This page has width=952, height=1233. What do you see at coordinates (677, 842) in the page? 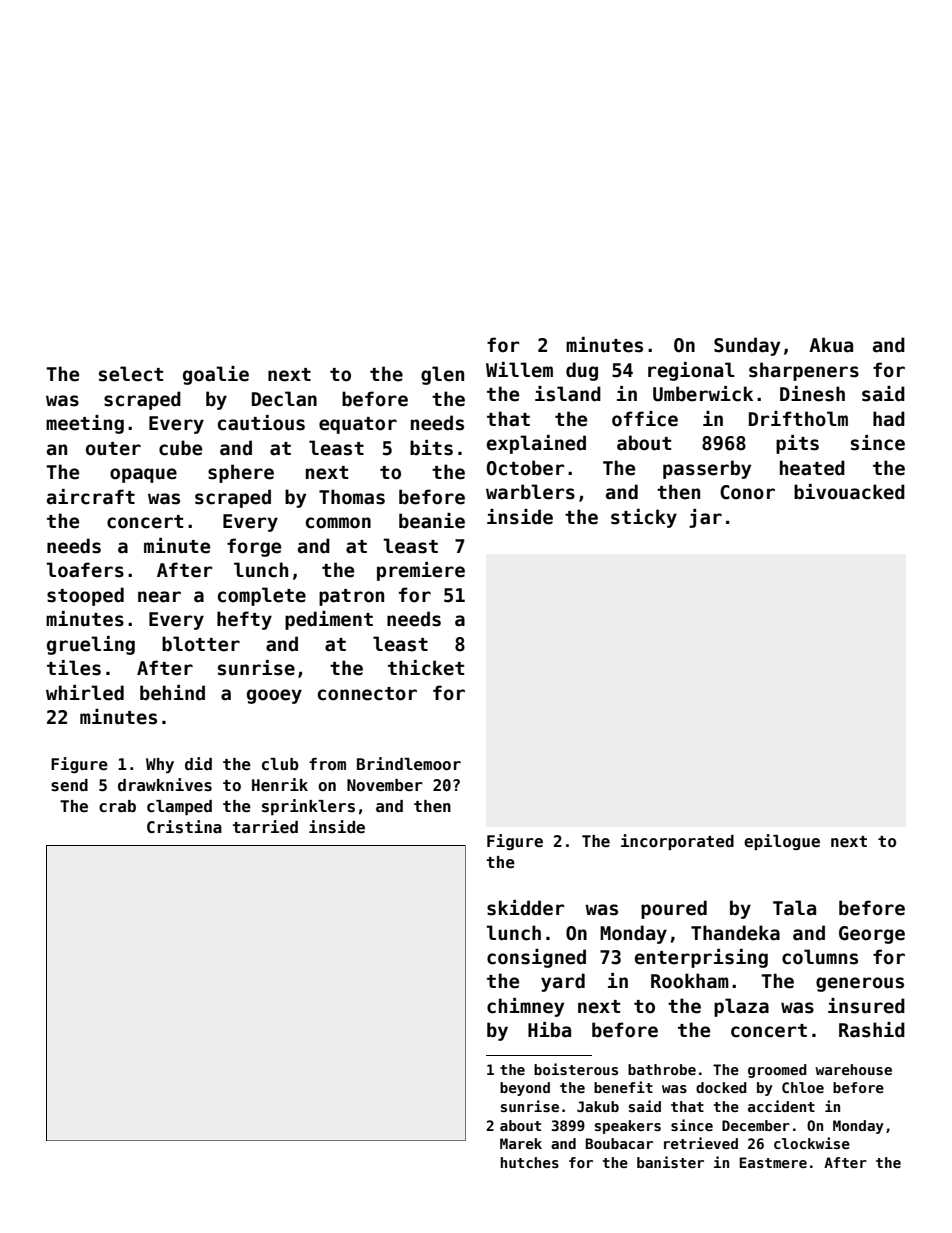
I see `incorporated` at bounding box center [677, 842].
